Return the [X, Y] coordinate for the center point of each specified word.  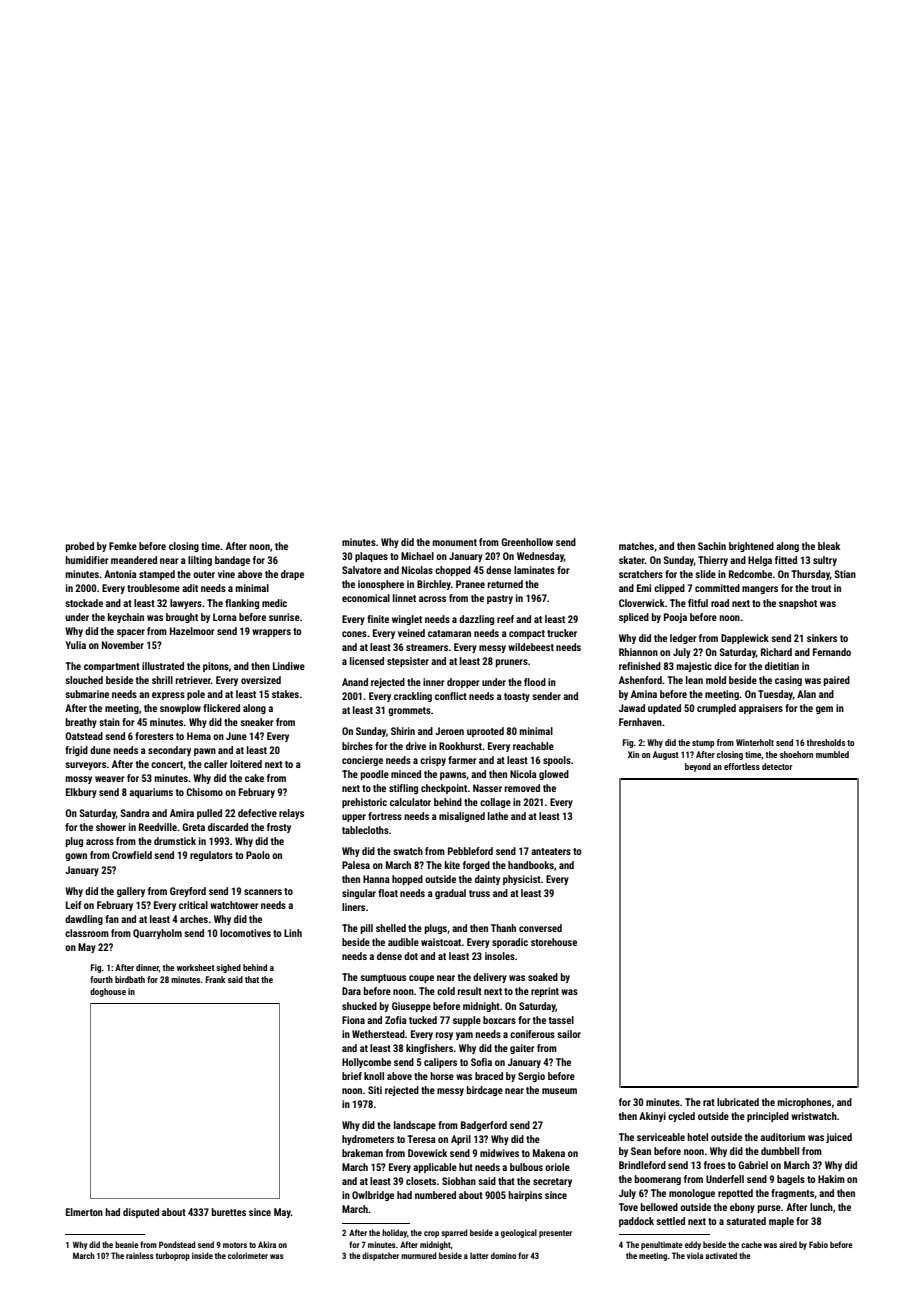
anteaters [551, 851]
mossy [79, 780]
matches [636, 546]
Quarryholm [157, 934]
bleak [829, 546]
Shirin [403, 731]
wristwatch [814, 1116]
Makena [549, 1153]
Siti [375, 1090]
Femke [123, 546]
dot [411, 956]
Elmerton [84, 1212]
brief [352, 1076]
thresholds [825, 742]
